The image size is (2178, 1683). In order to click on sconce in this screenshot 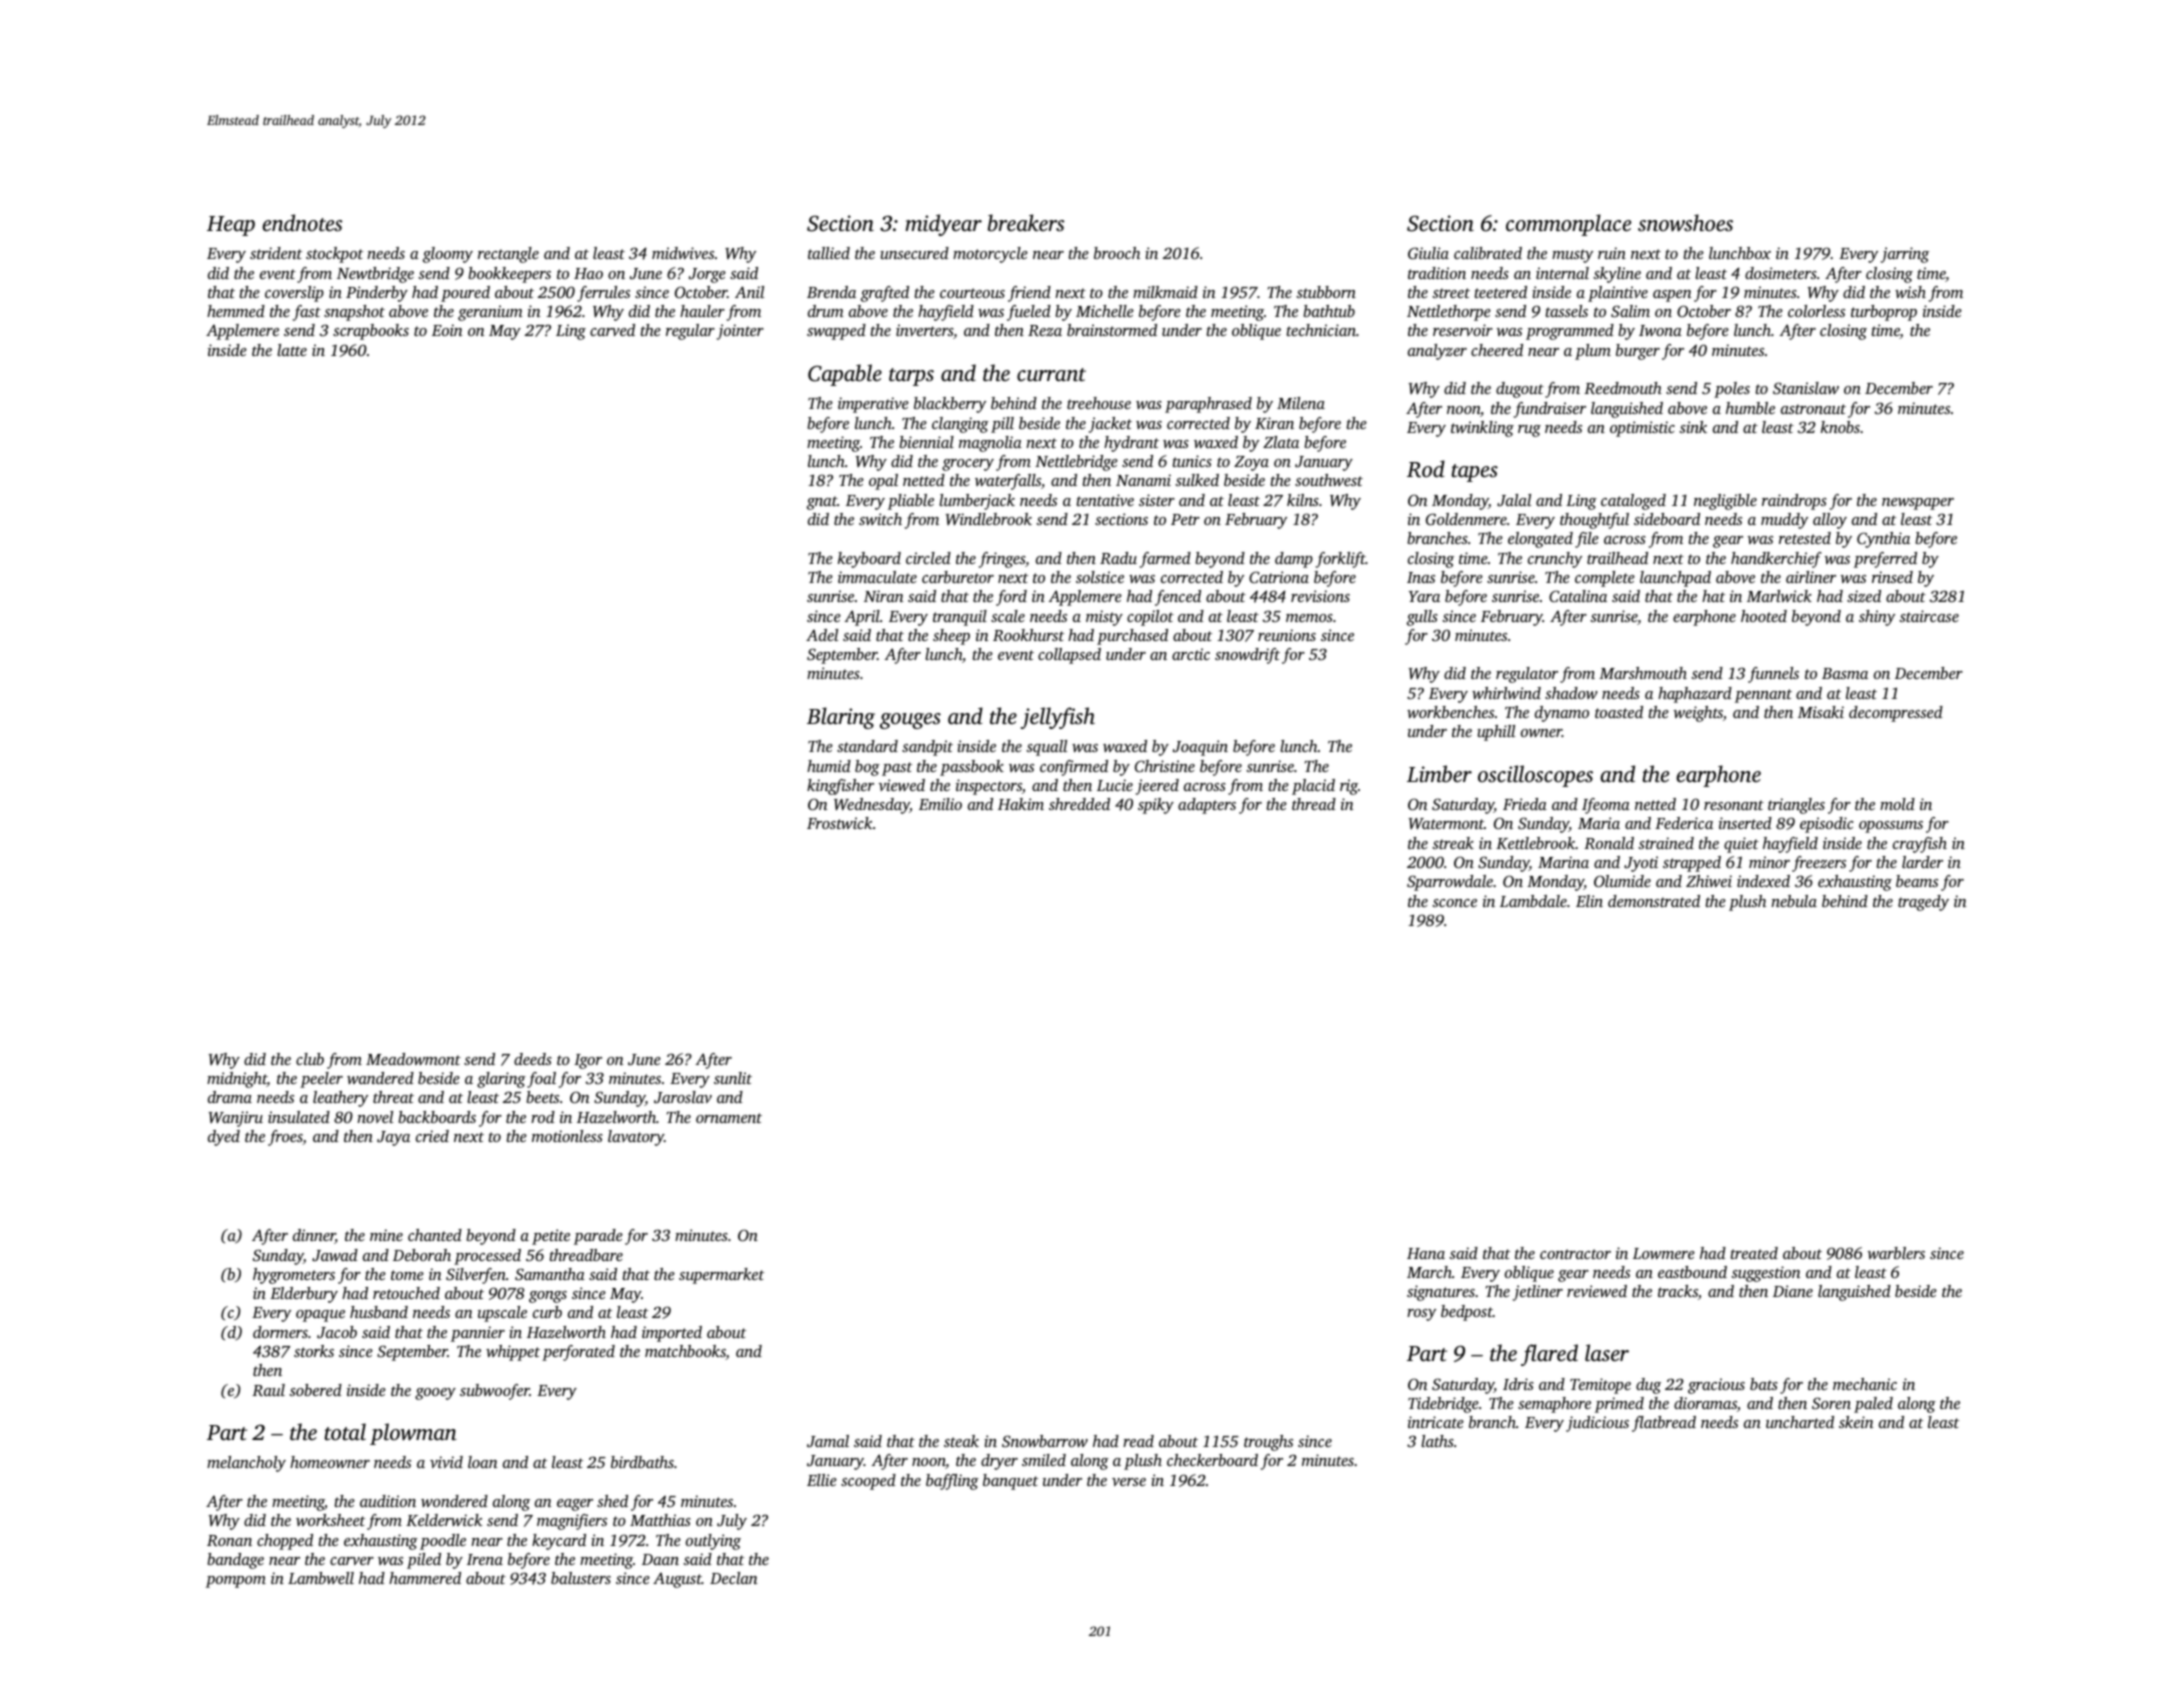, I will do `click(1454, 903)`.
